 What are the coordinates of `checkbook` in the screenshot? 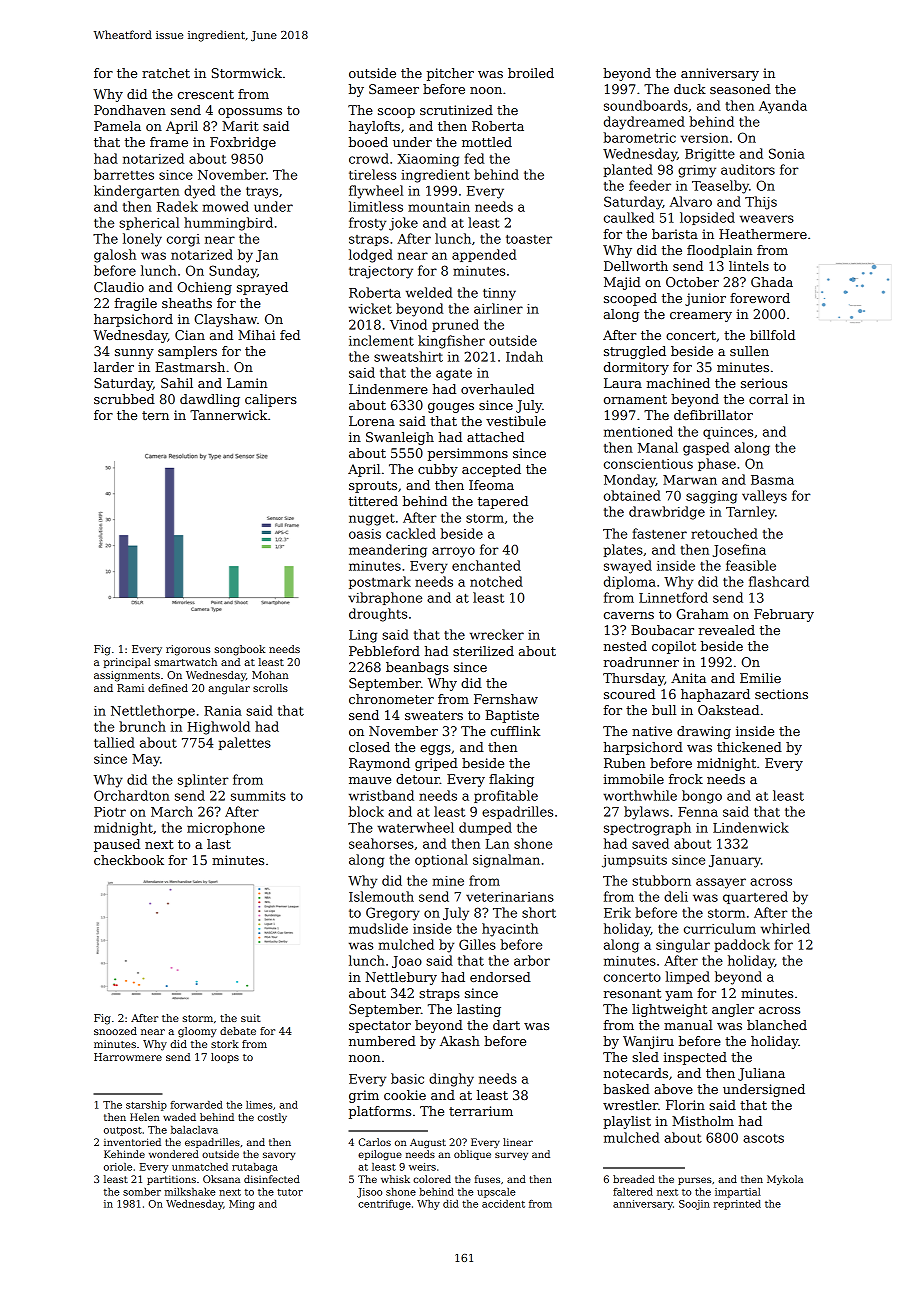 It's located at (129, 860).
